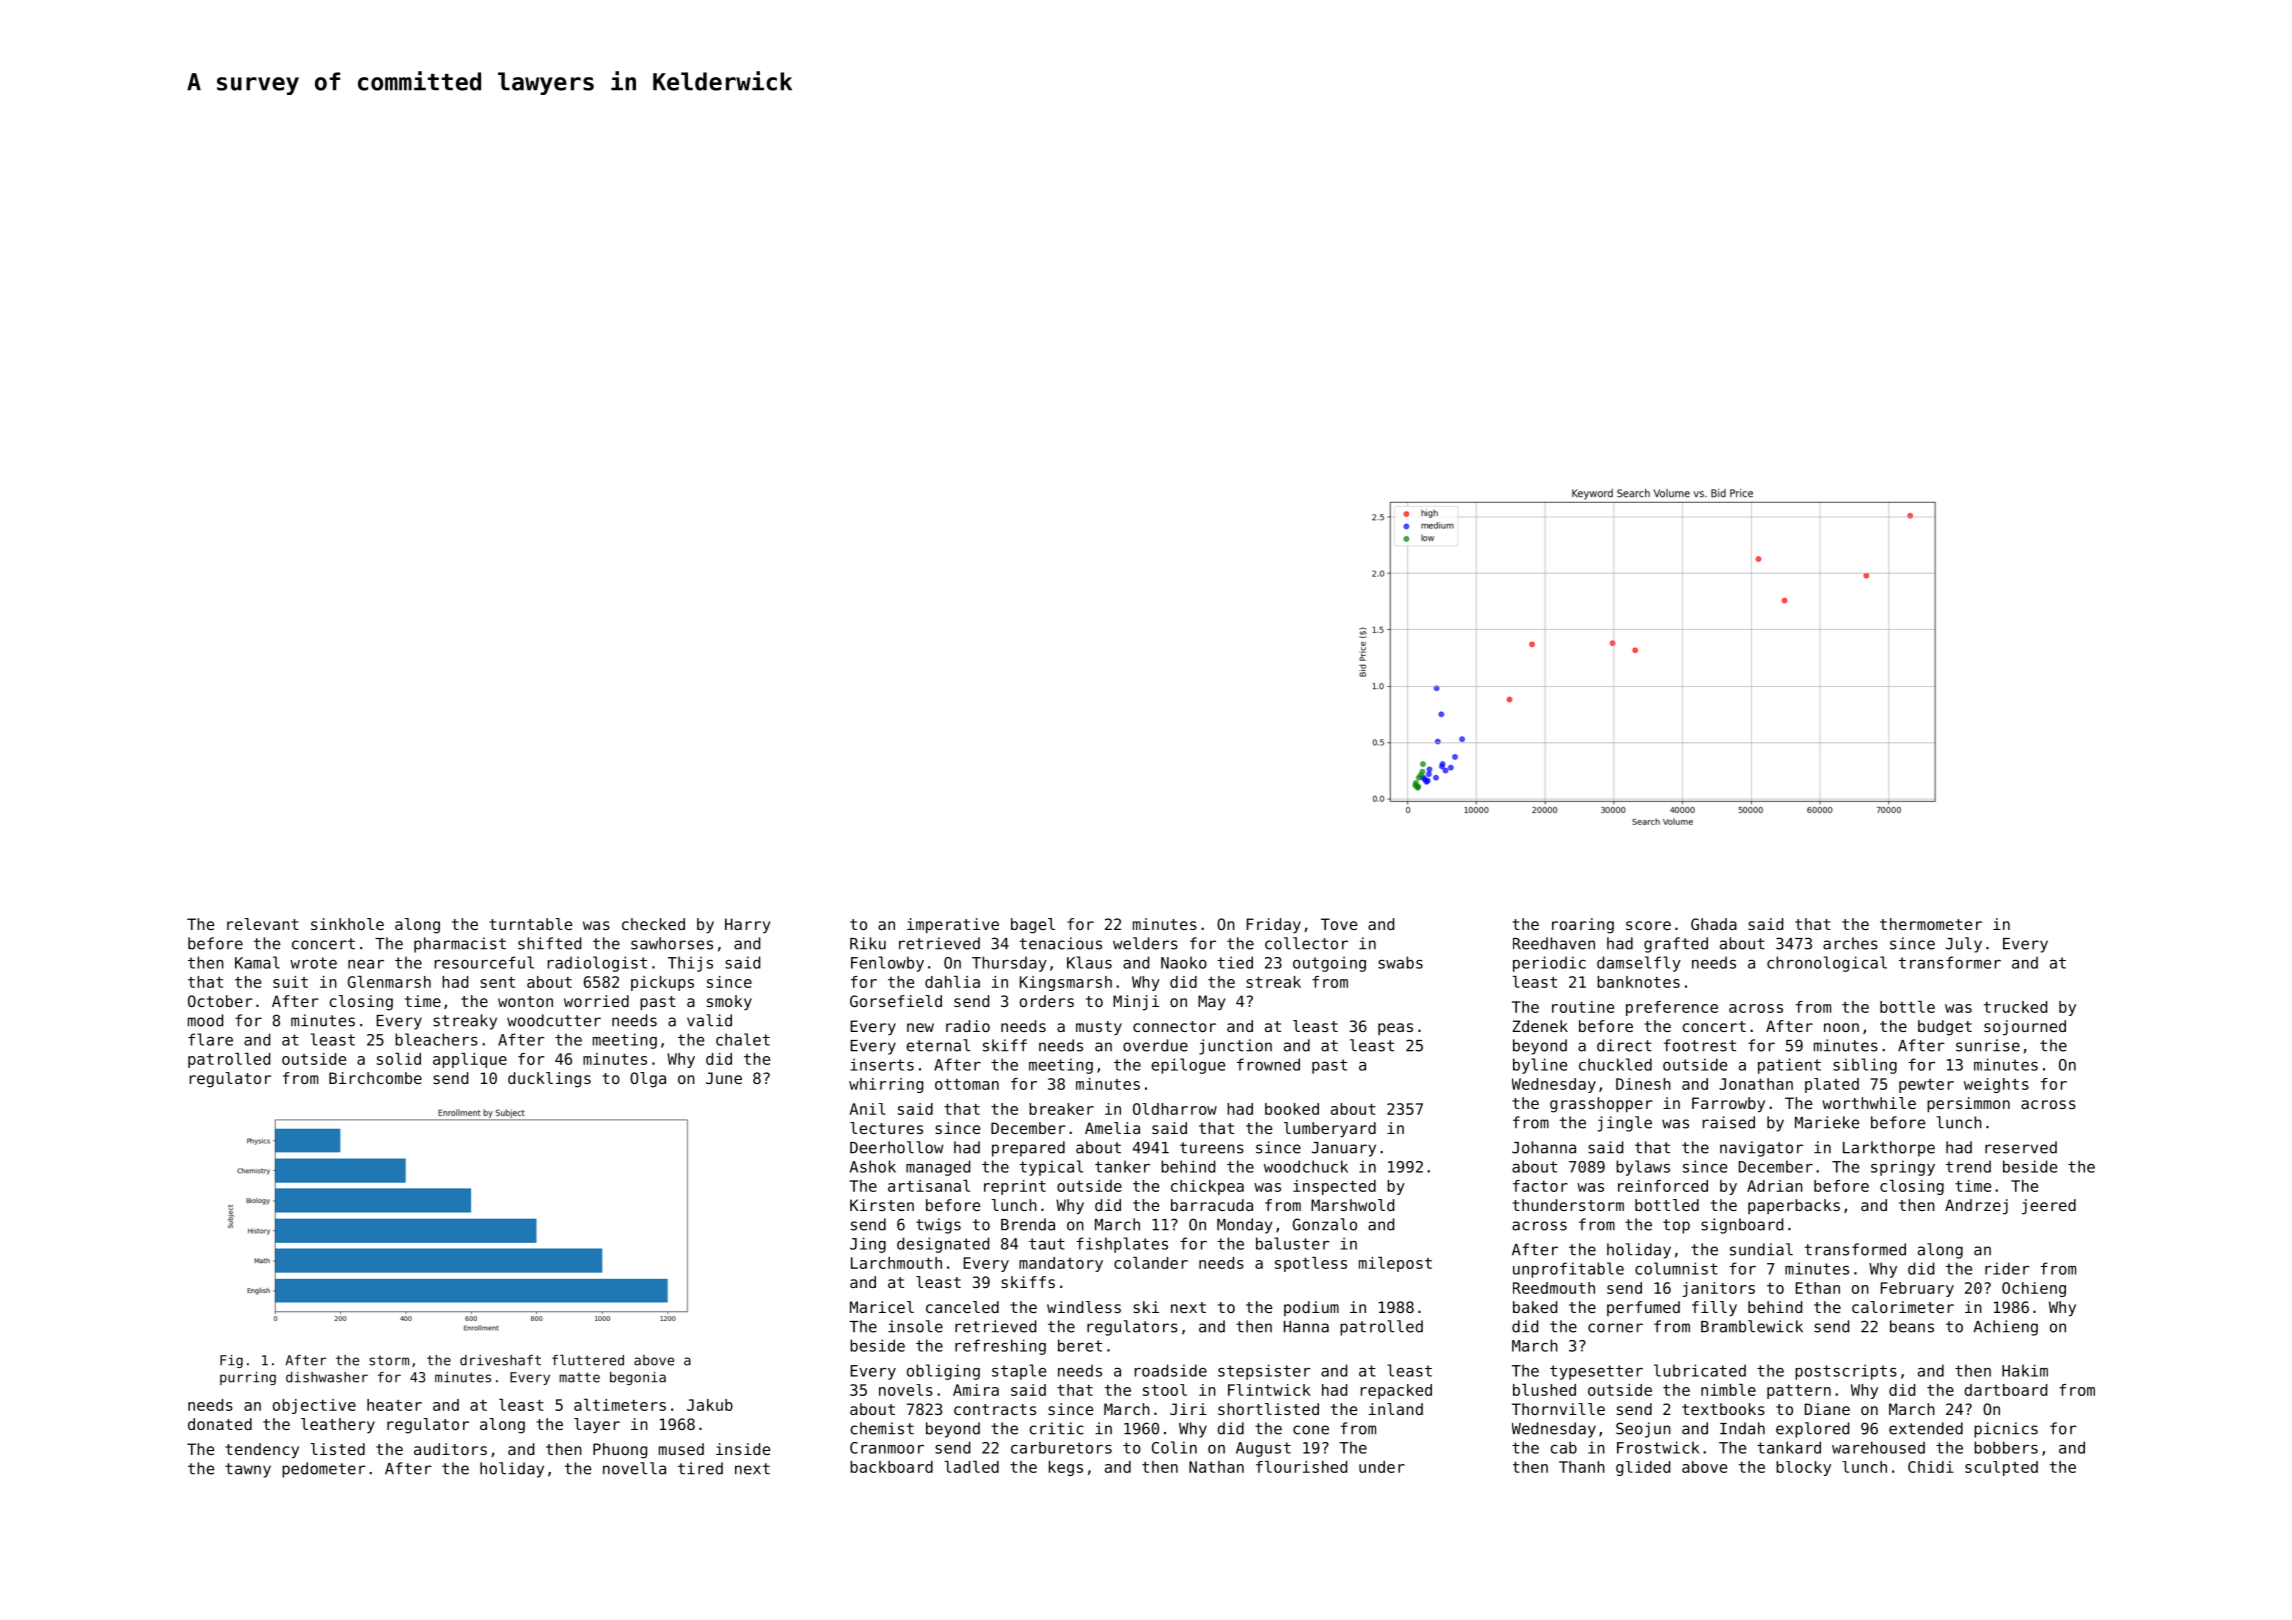  What do you see at coordinates (1643, 1168) in the image?
I see `bylaws` at bounding box center [1643, 1168].
